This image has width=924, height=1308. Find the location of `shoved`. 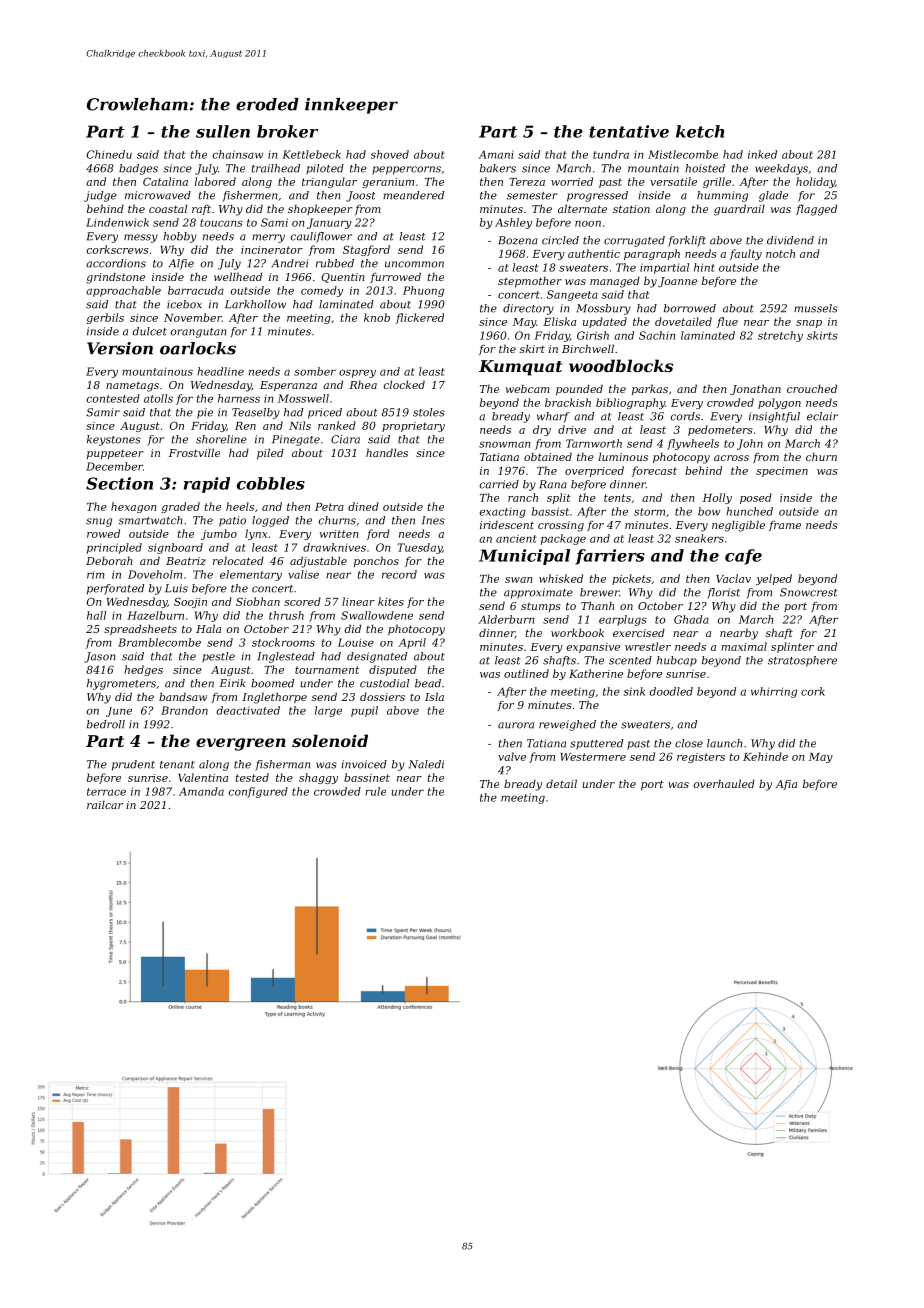

shoved is located at coordinates (390, 154).
